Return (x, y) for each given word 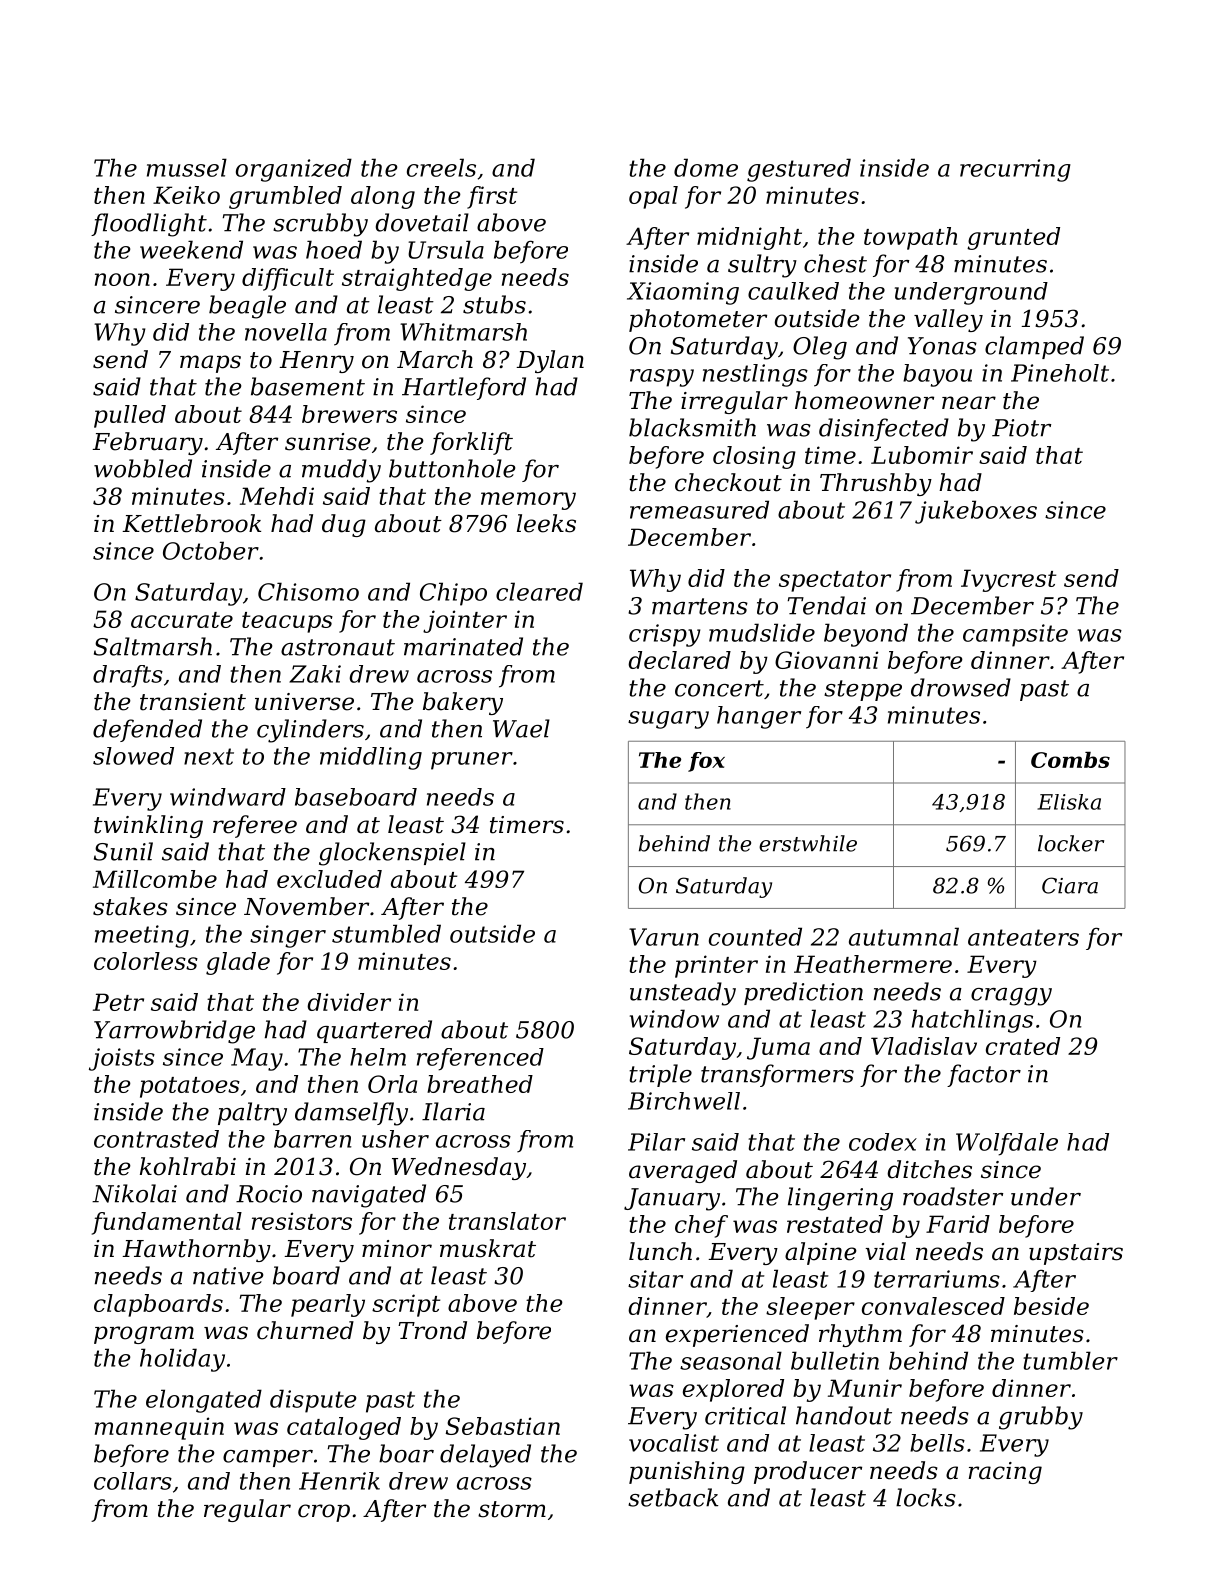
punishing (687, 1472)
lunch (660, 1251)
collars (133, 1481)
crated (1023, 1046)
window (674, 1018)
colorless (146, 961)
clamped (1034, 347)
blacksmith (692, 427)
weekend (191, 249)
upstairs (1076, 1254)
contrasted (156, 1139)
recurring (1015, 170)
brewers (349, 414)
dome (706, 167)
